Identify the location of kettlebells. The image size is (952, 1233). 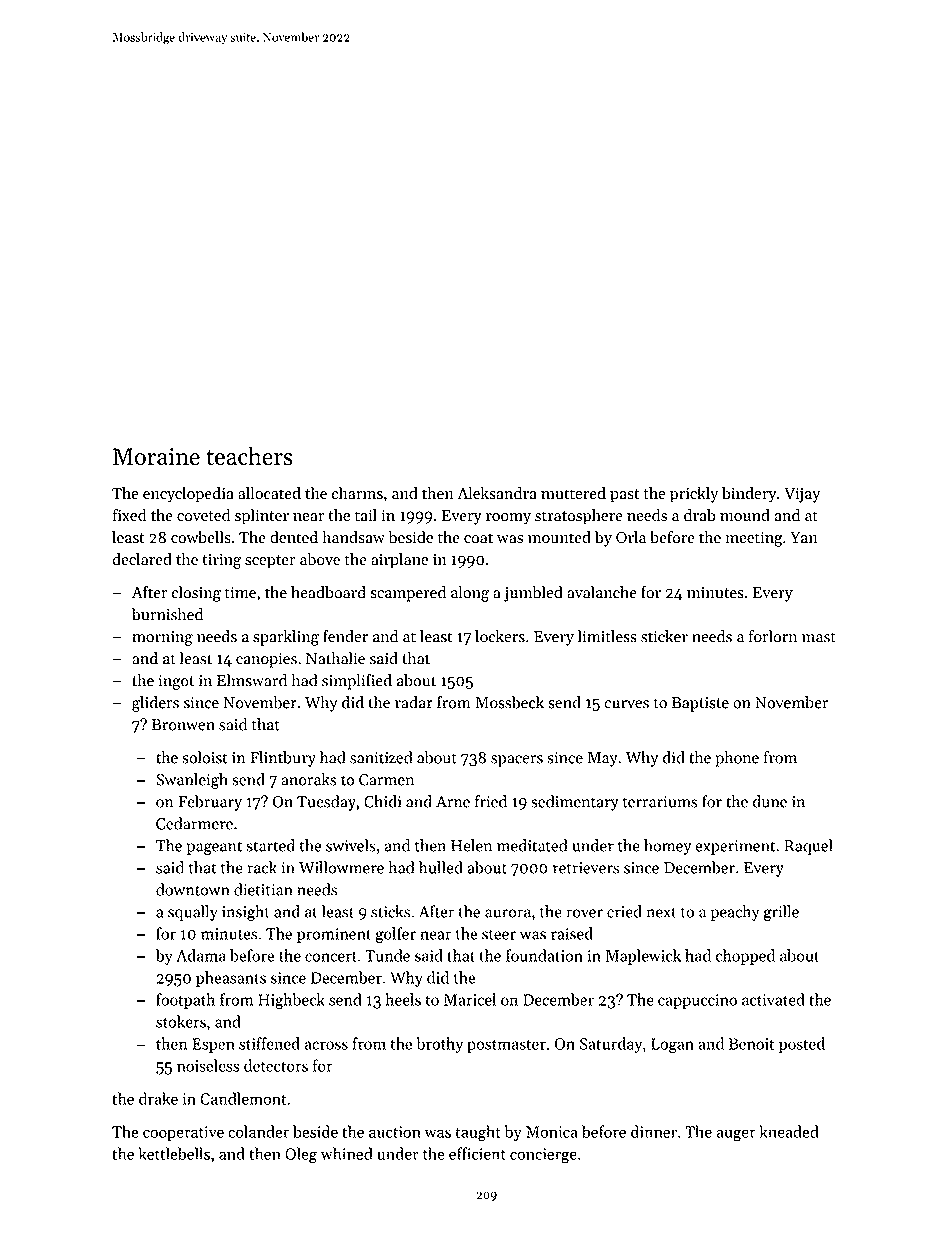
(174, 1153).
